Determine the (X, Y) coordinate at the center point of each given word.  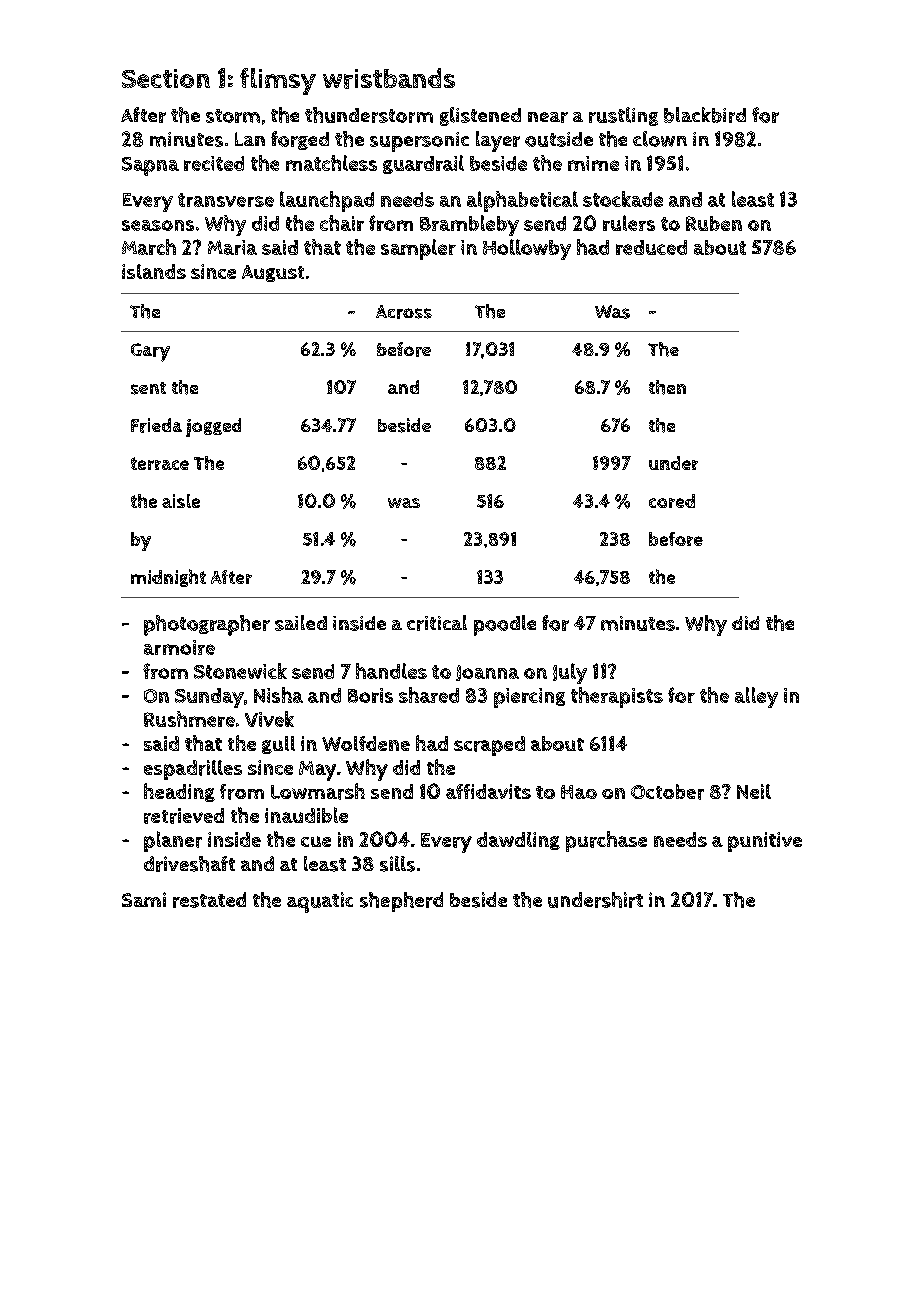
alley (756, 697)
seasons (158, 225)
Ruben (714, 223)
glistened (480, 116)
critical (437, 623)
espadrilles (193, 770)
